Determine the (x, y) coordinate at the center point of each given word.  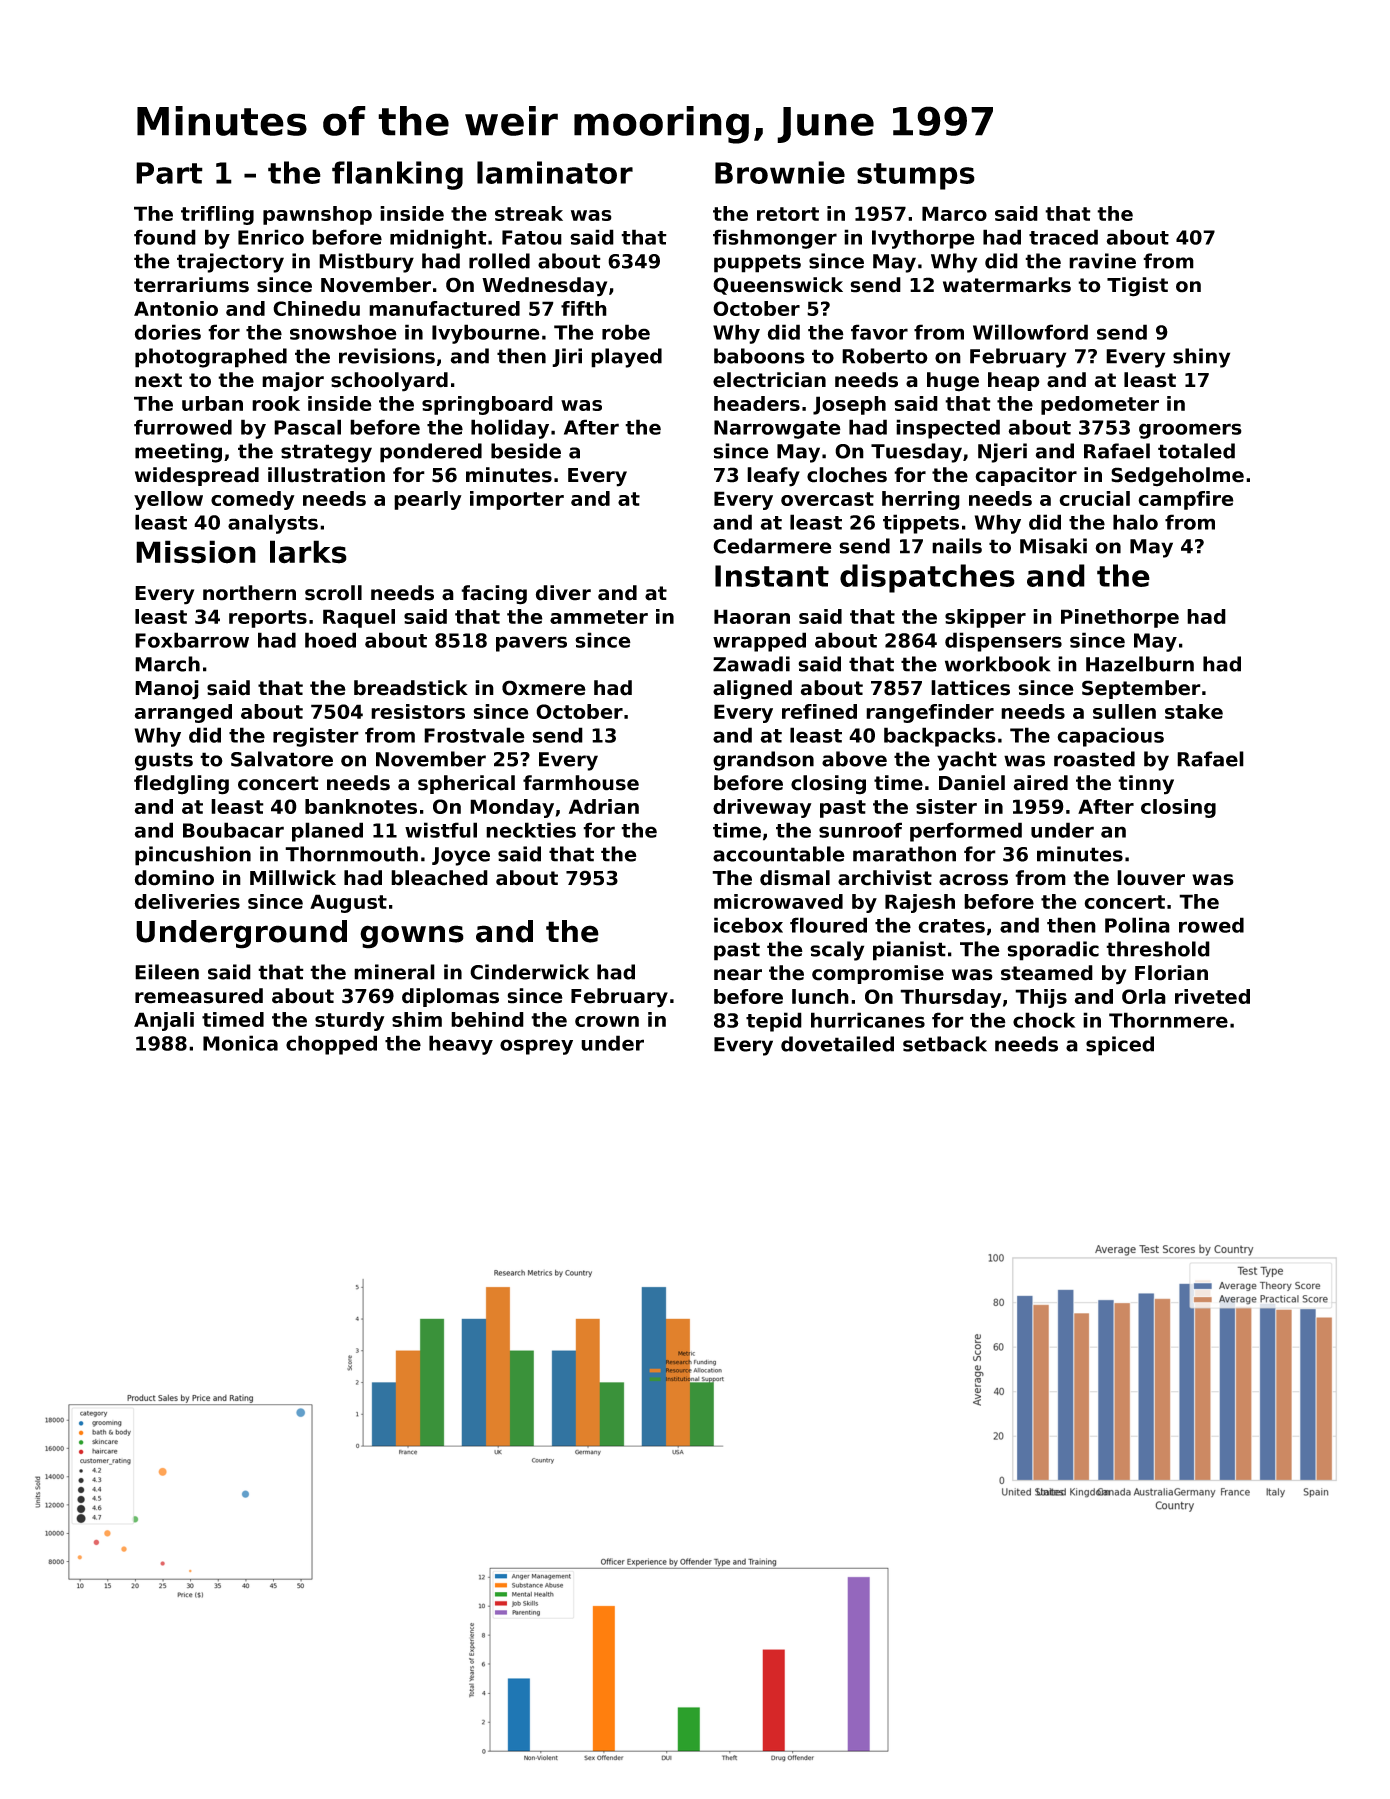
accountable (779, 854)
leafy (773, 477)
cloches (847, 475)
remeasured (199, 996)
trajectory (230, 263)
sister (946, 806)
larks (308, 552)
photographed (211, 358)
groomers (1190, 431)
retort (788, 214)
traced (1063, 237)
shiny (1201, 358)
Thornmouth (351, 854)
